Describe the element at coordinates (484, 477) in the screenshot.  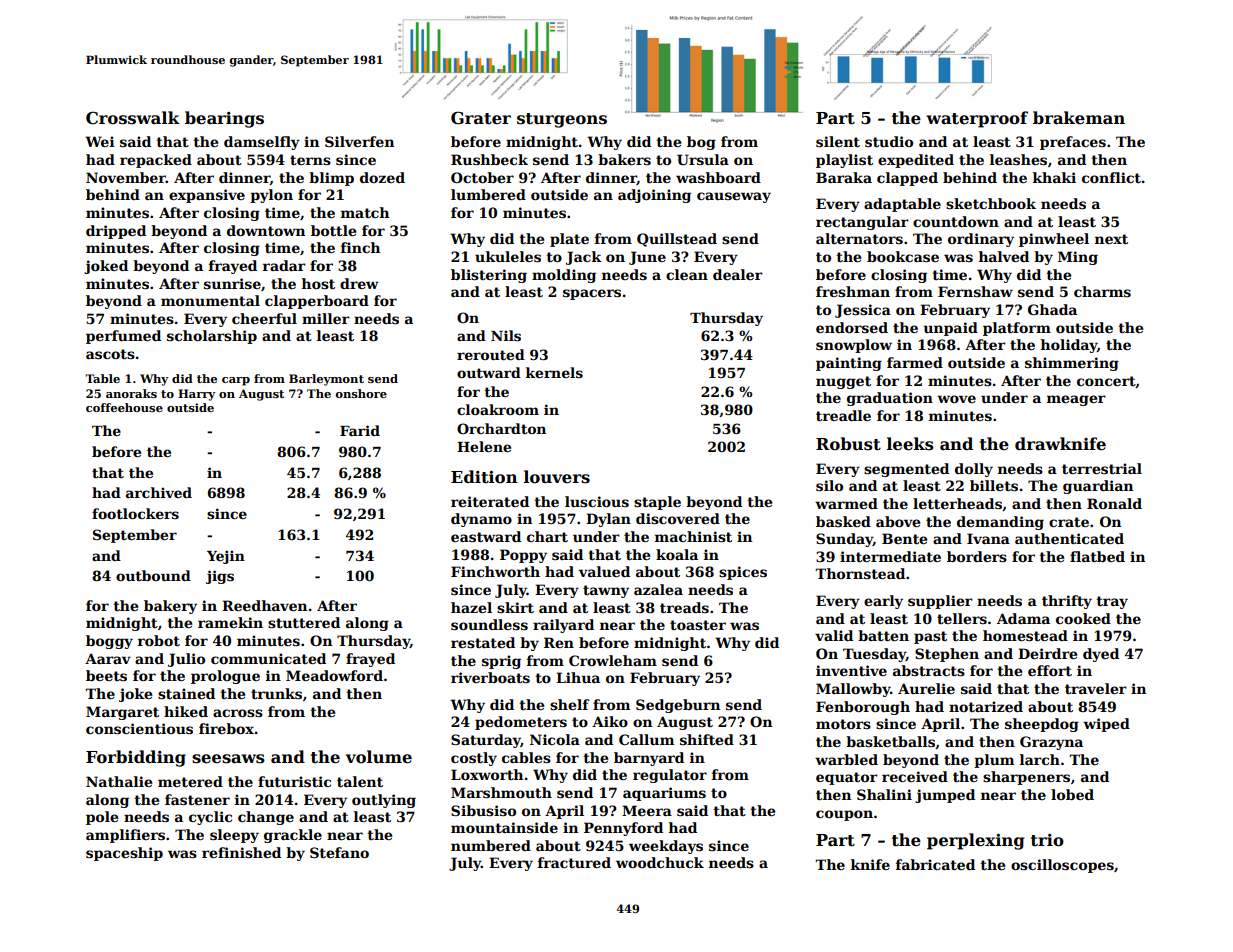
I see `Edition` at that location.
